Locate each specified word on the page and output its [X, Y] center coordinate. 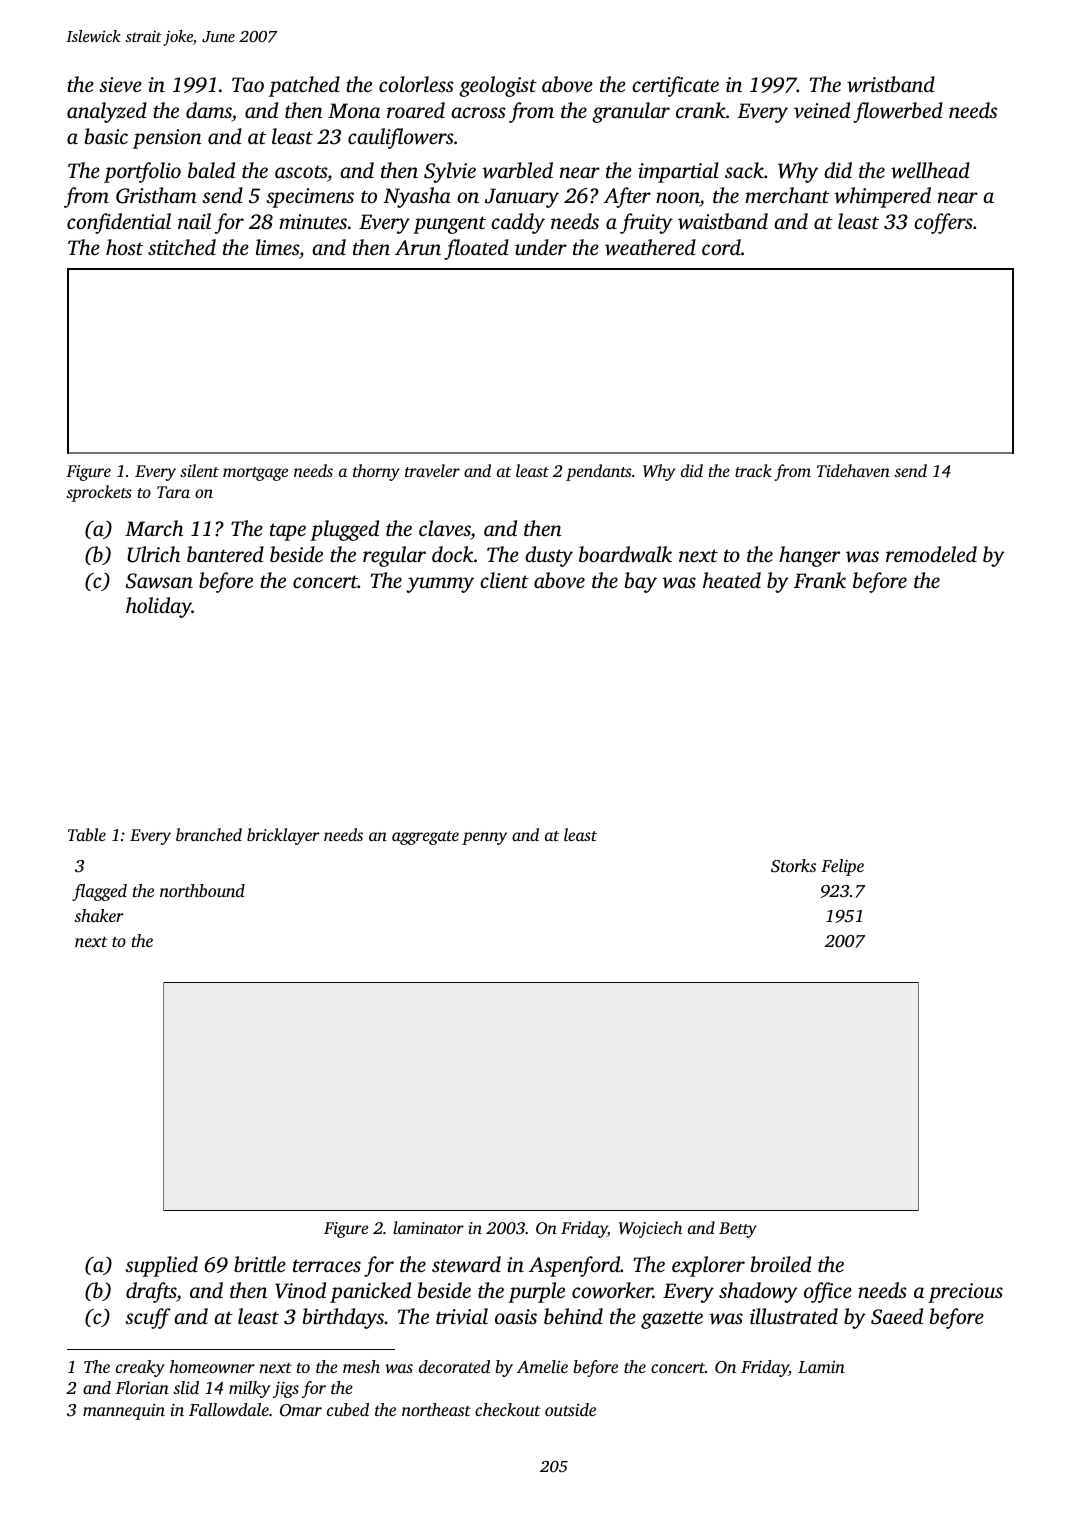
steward [466, 1264]
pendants [598, 472]
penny [484, 838]
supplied [161, 1266]
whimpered [882, 197]
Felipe [842, 867]
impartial [678, 172]
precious [965, 1293]
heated [732, 580]
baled [211, 170]
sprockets [99, 493]
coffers [943, 223]
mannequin [124, 1411]
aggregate [425, 838]
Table [87, 834]
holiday [159, 607]
